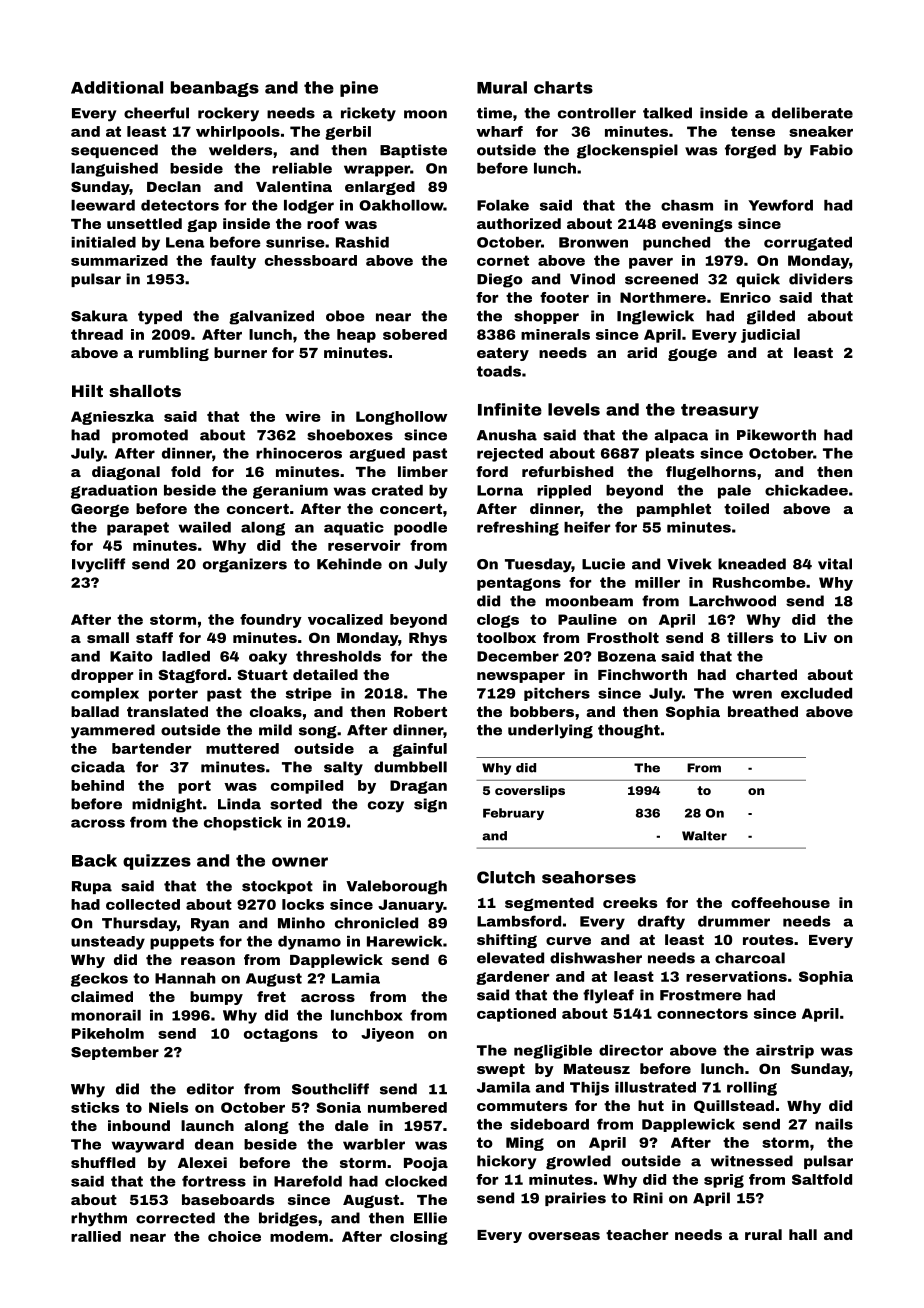  What do you see at coordinates (503, 205) in the image?
I see `Folake` at bounding box center [503, 205].
